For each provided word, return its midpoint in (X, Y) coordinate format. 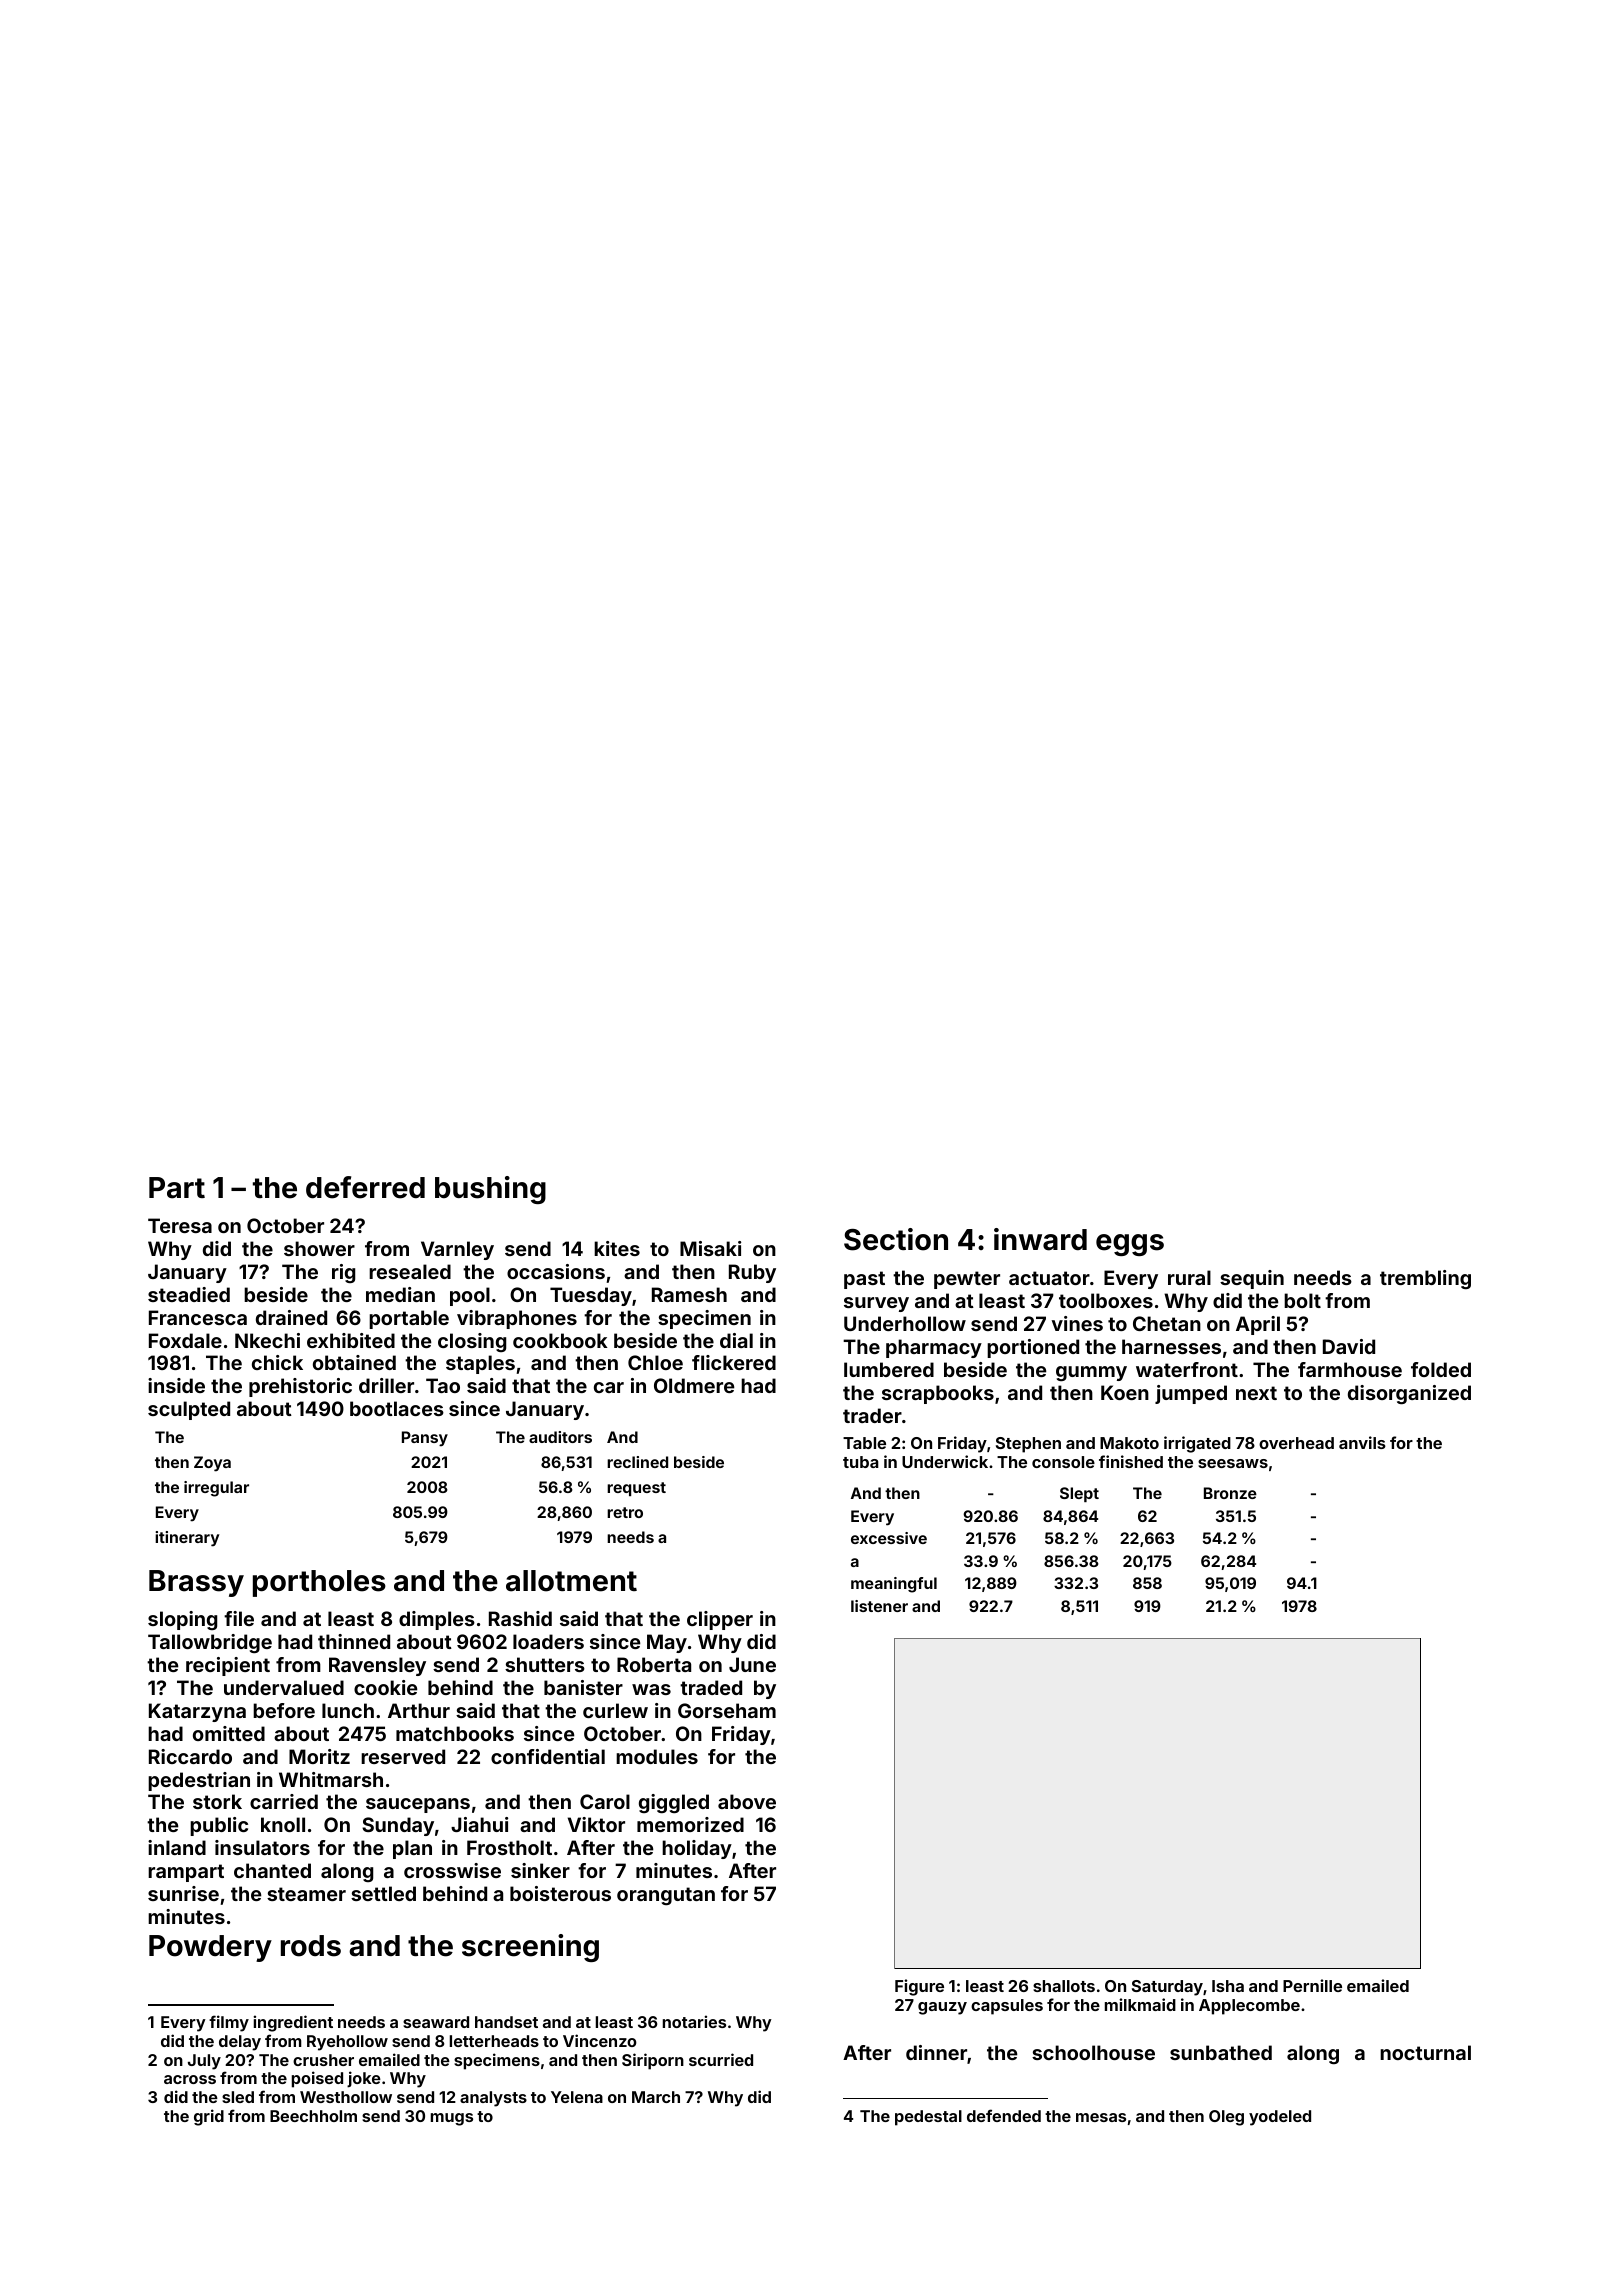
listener (879, 1606)
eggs (1130, 1245)
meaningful (894, 1585)
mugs (452, 2119)
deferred (365, 1187)
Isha (1228, 1986)
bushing (490, 1190)
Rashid (520, 1618)
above (747, 1801)
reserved (403, 1756)
